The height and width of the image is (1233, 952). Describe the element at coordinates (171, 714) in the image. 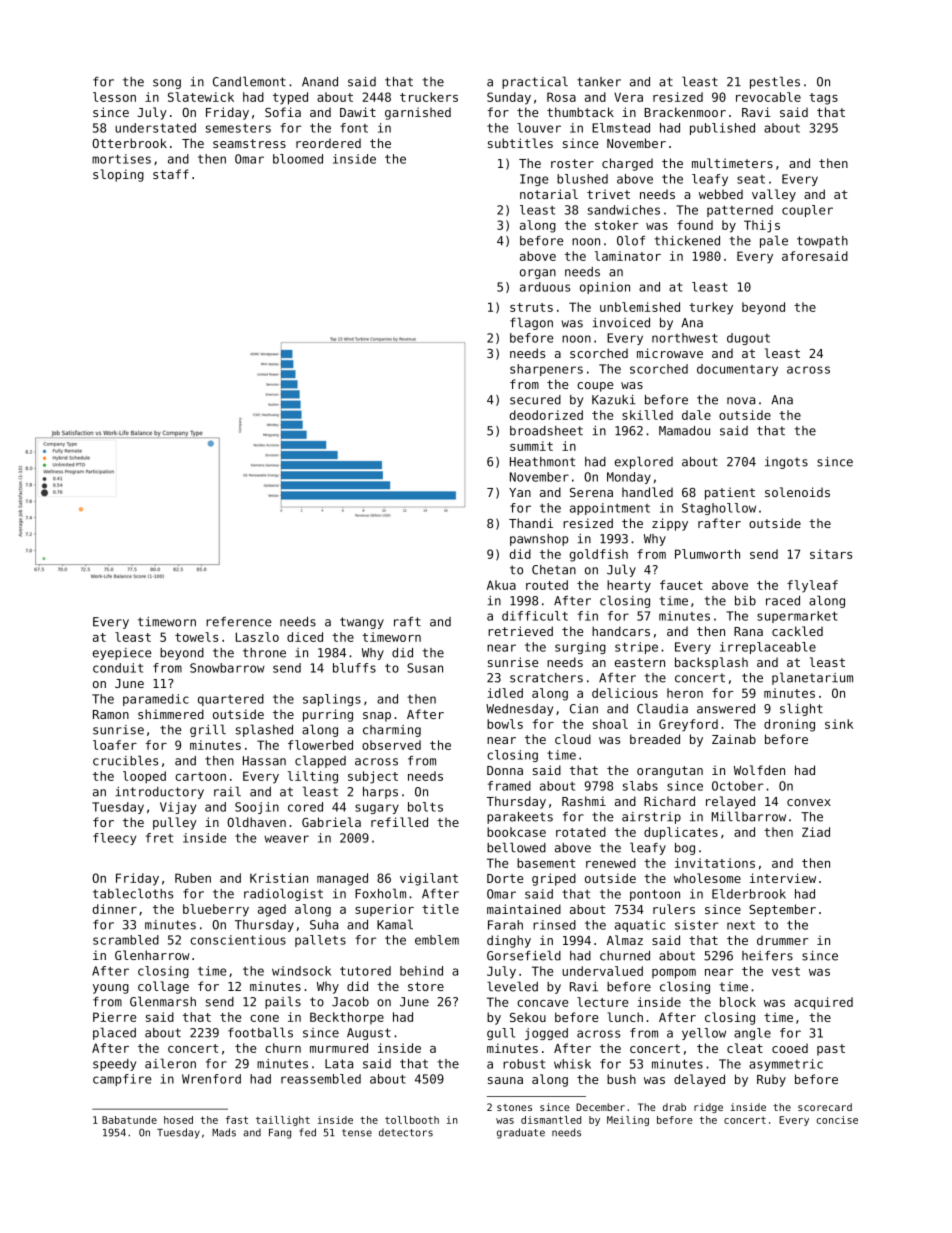

I see `shimmered` at that location.
